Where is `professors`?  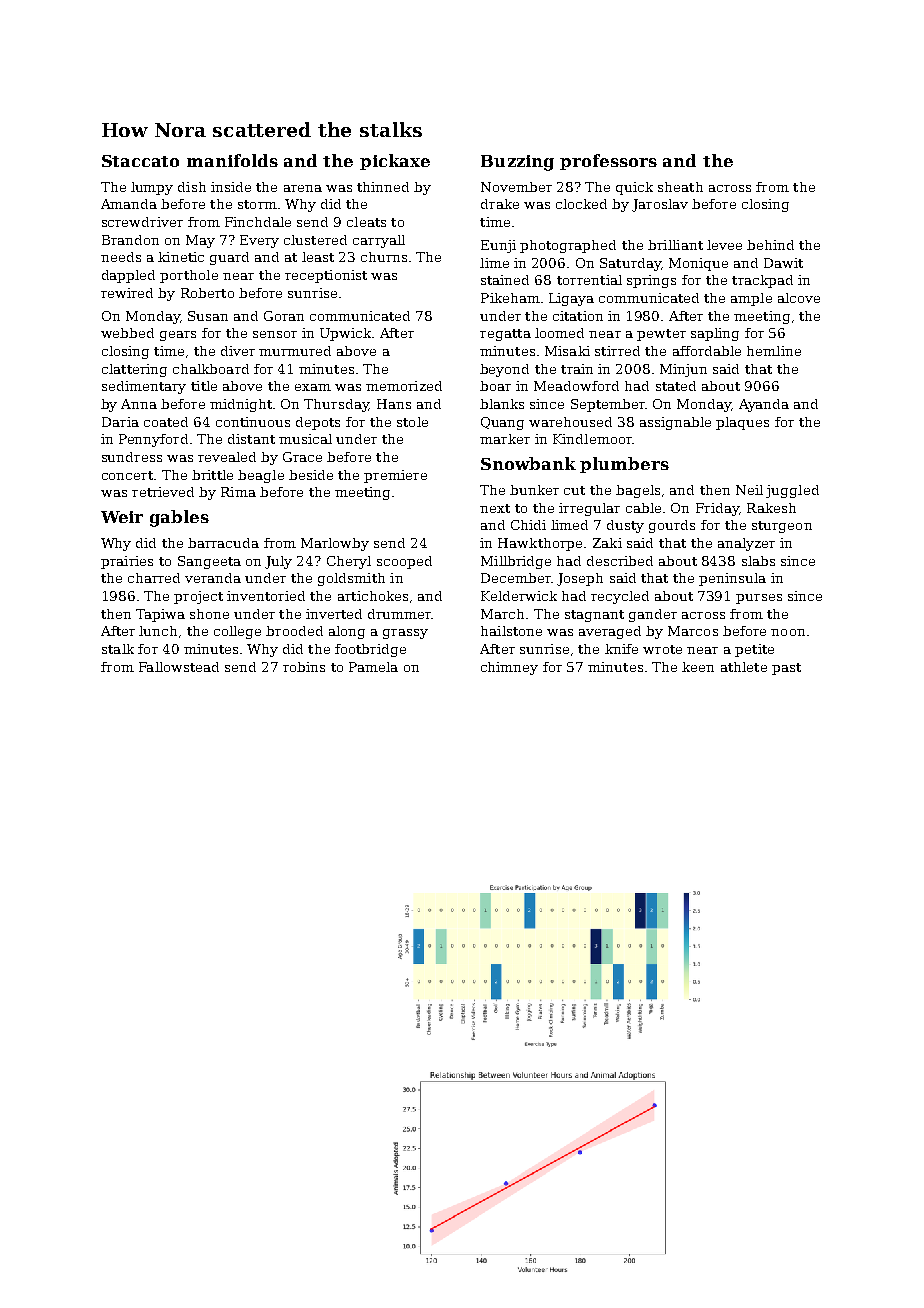
professors is located at coordinates (608, 162).
